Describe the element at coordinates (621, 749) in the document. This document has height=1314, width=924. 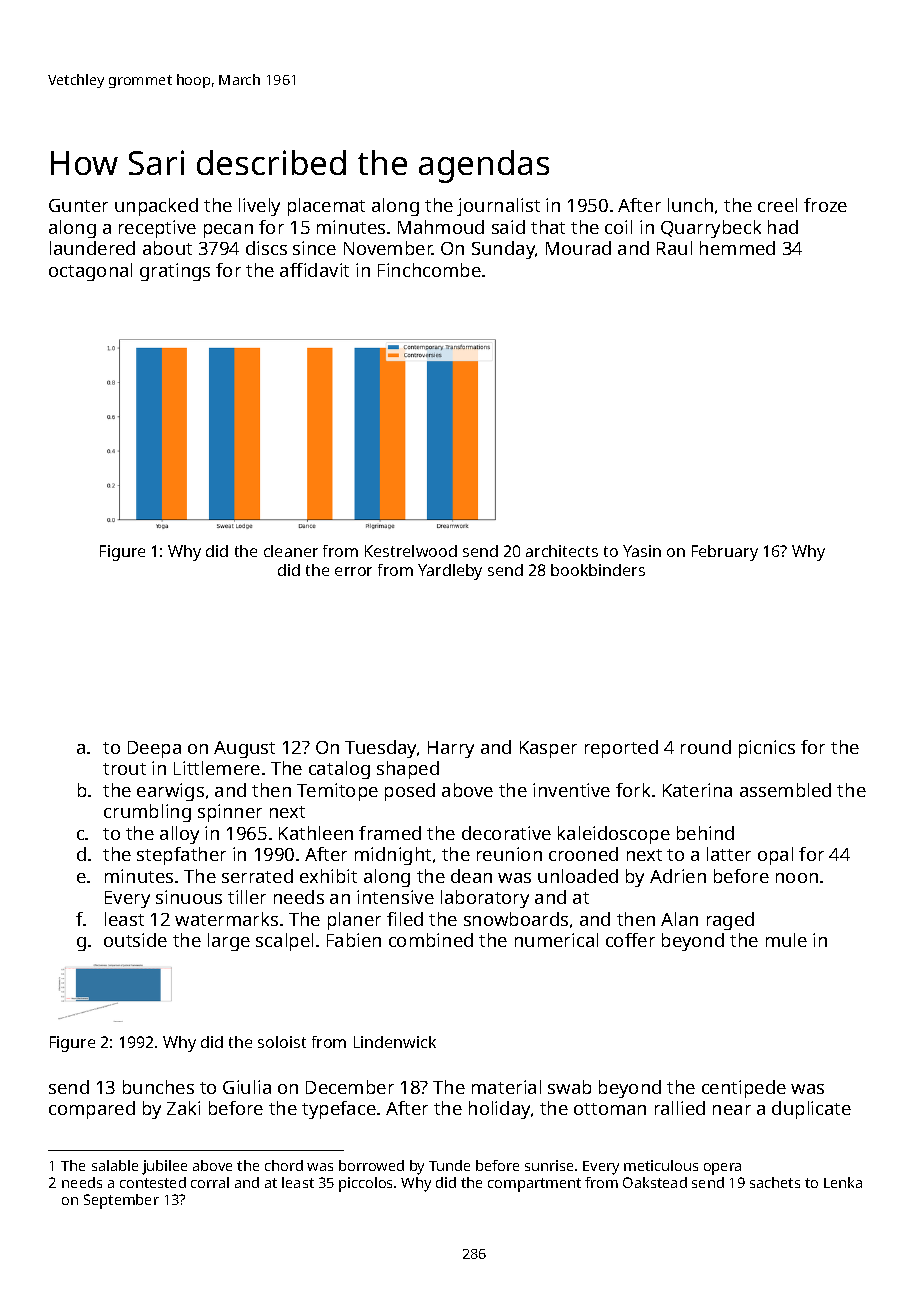
I see `reported` at that location.
